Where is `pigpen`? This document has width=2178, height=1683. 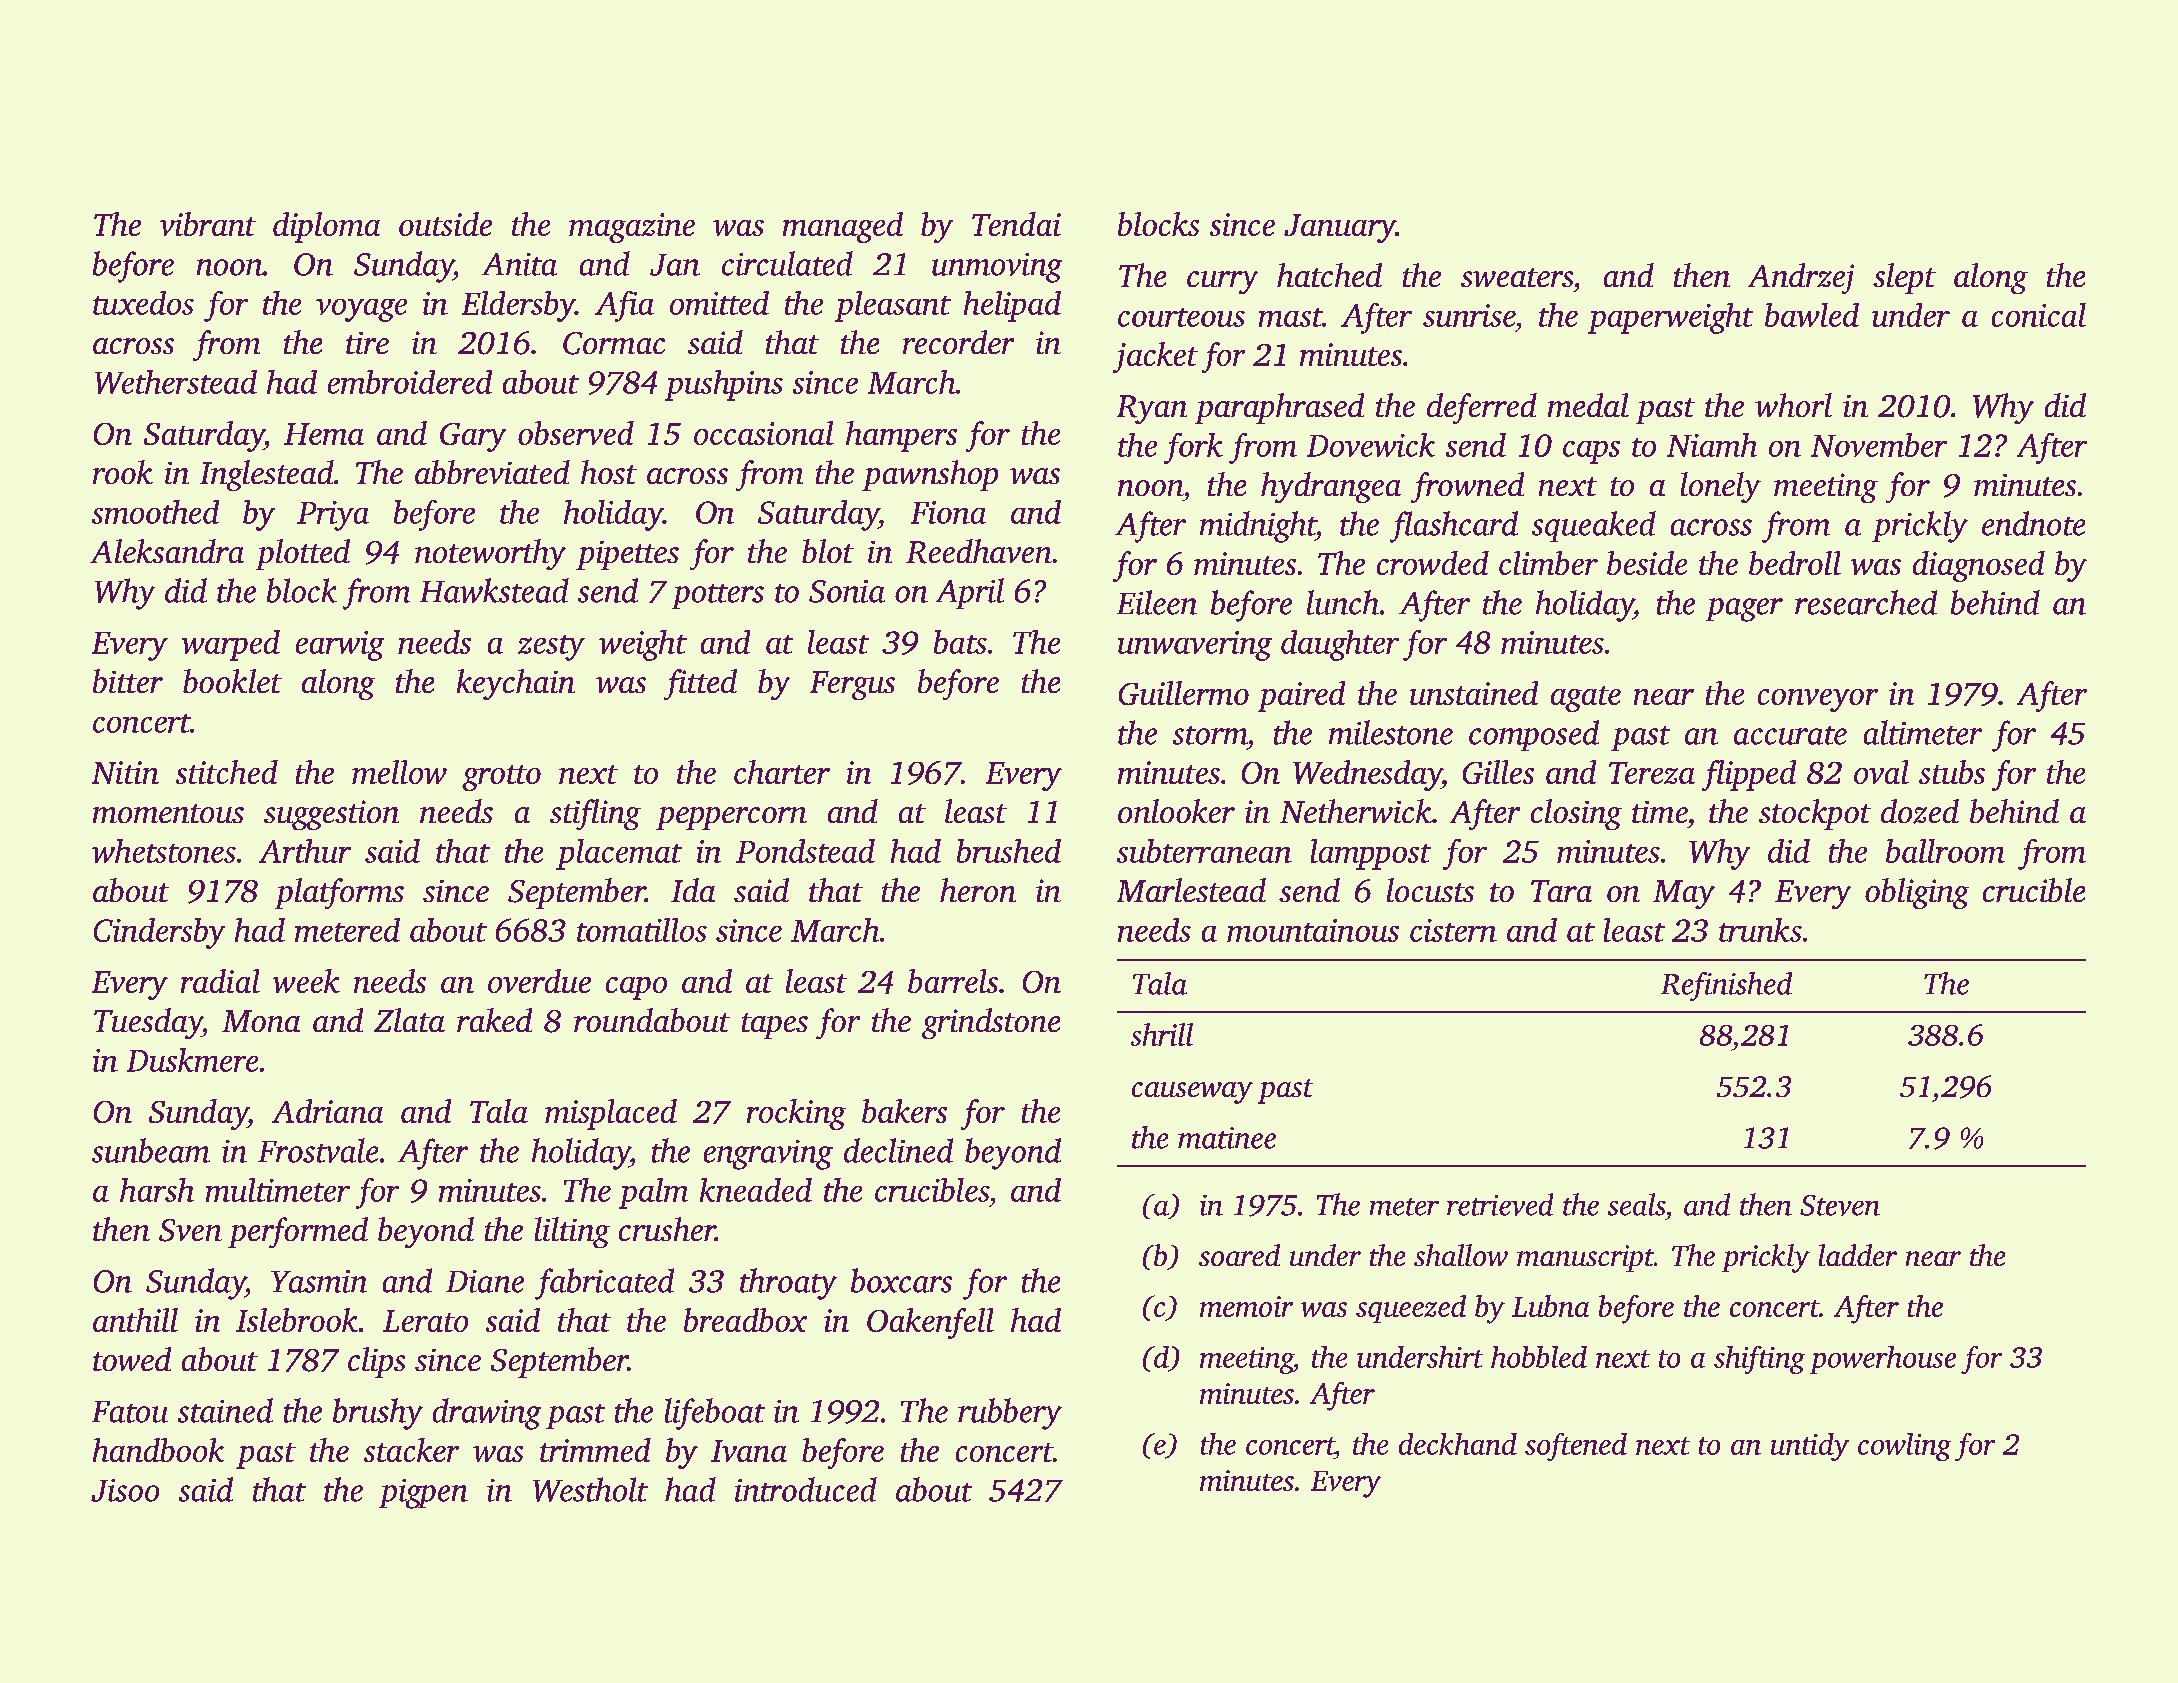
pigpen is located at coordinates (423, 1494).
